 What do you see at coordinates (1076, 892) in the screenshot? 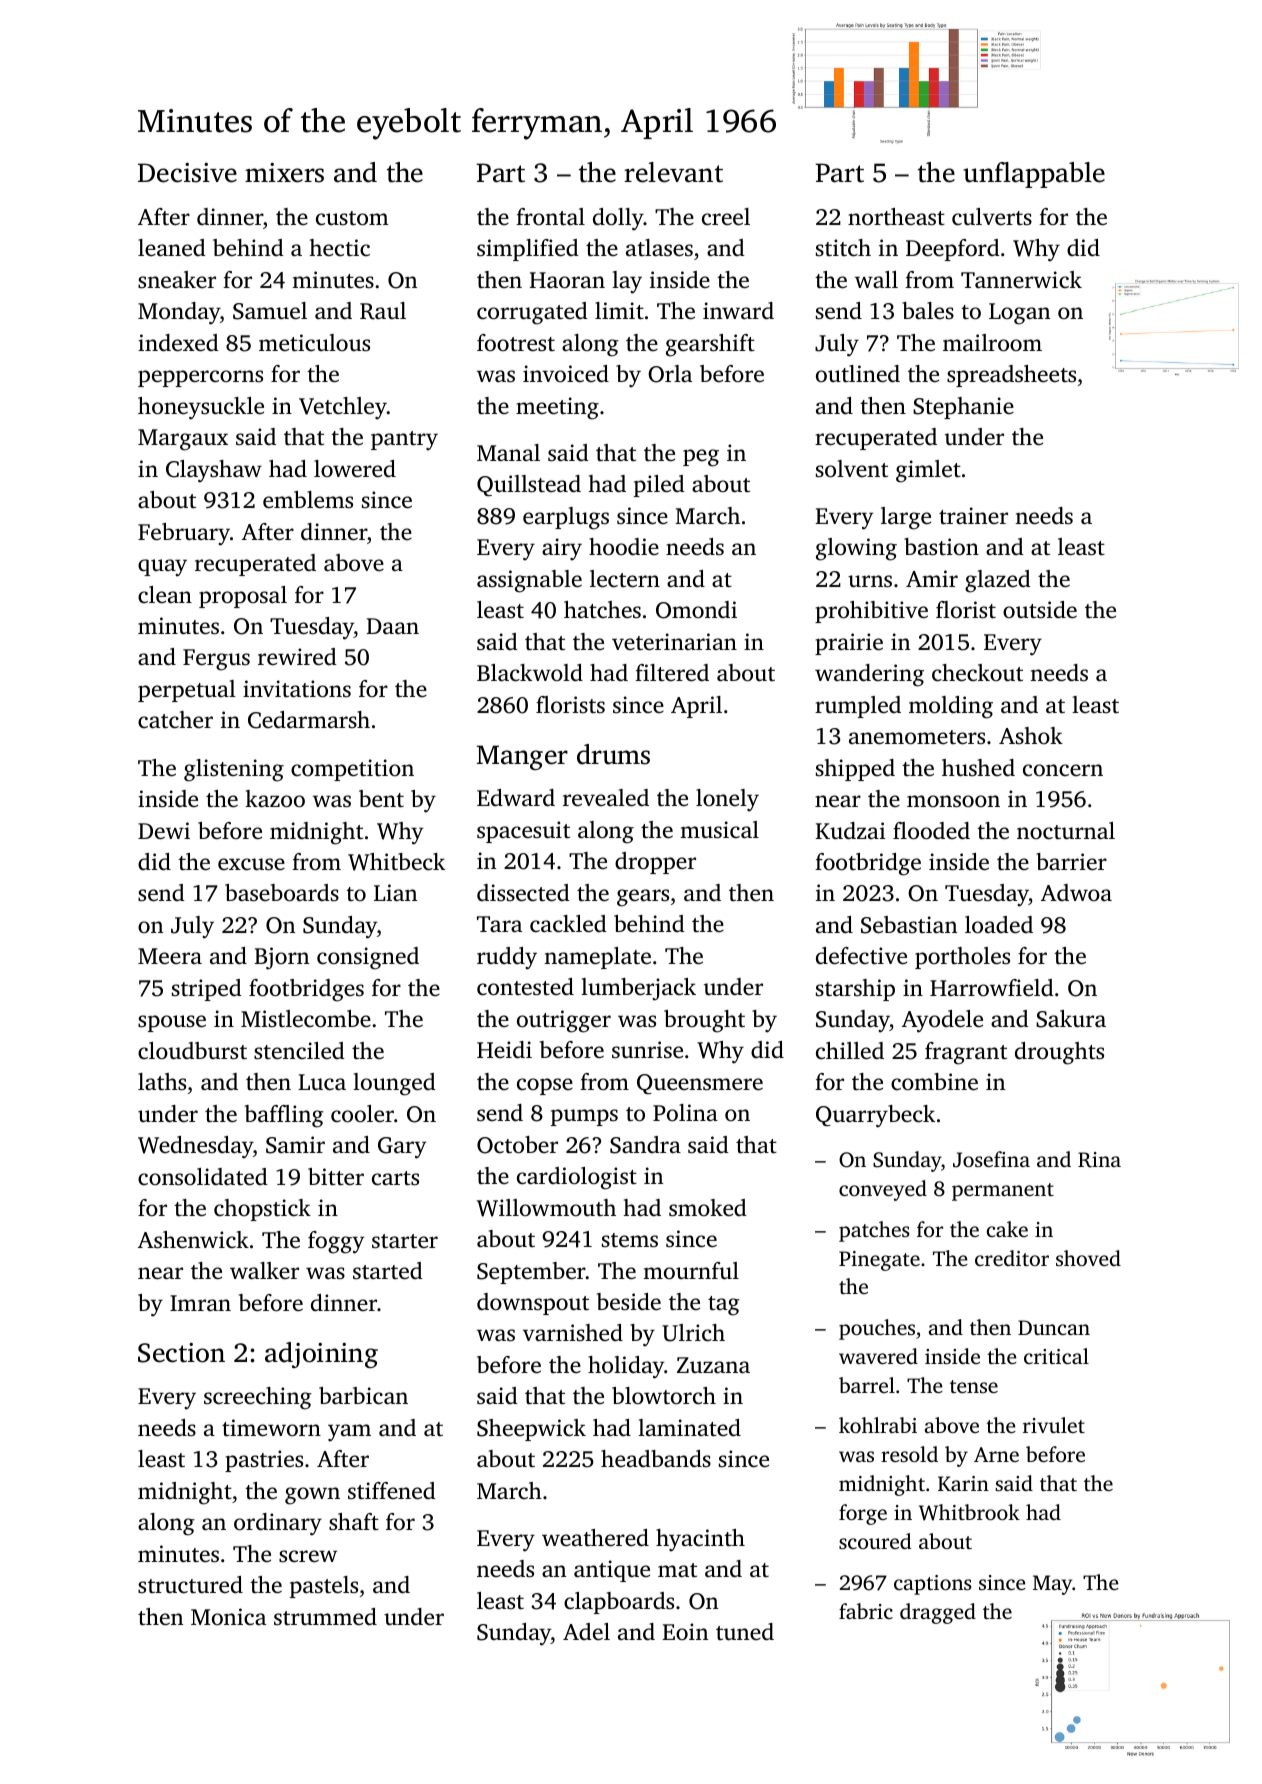
I see `Adwoa` at bounding box center [1076, 892].
